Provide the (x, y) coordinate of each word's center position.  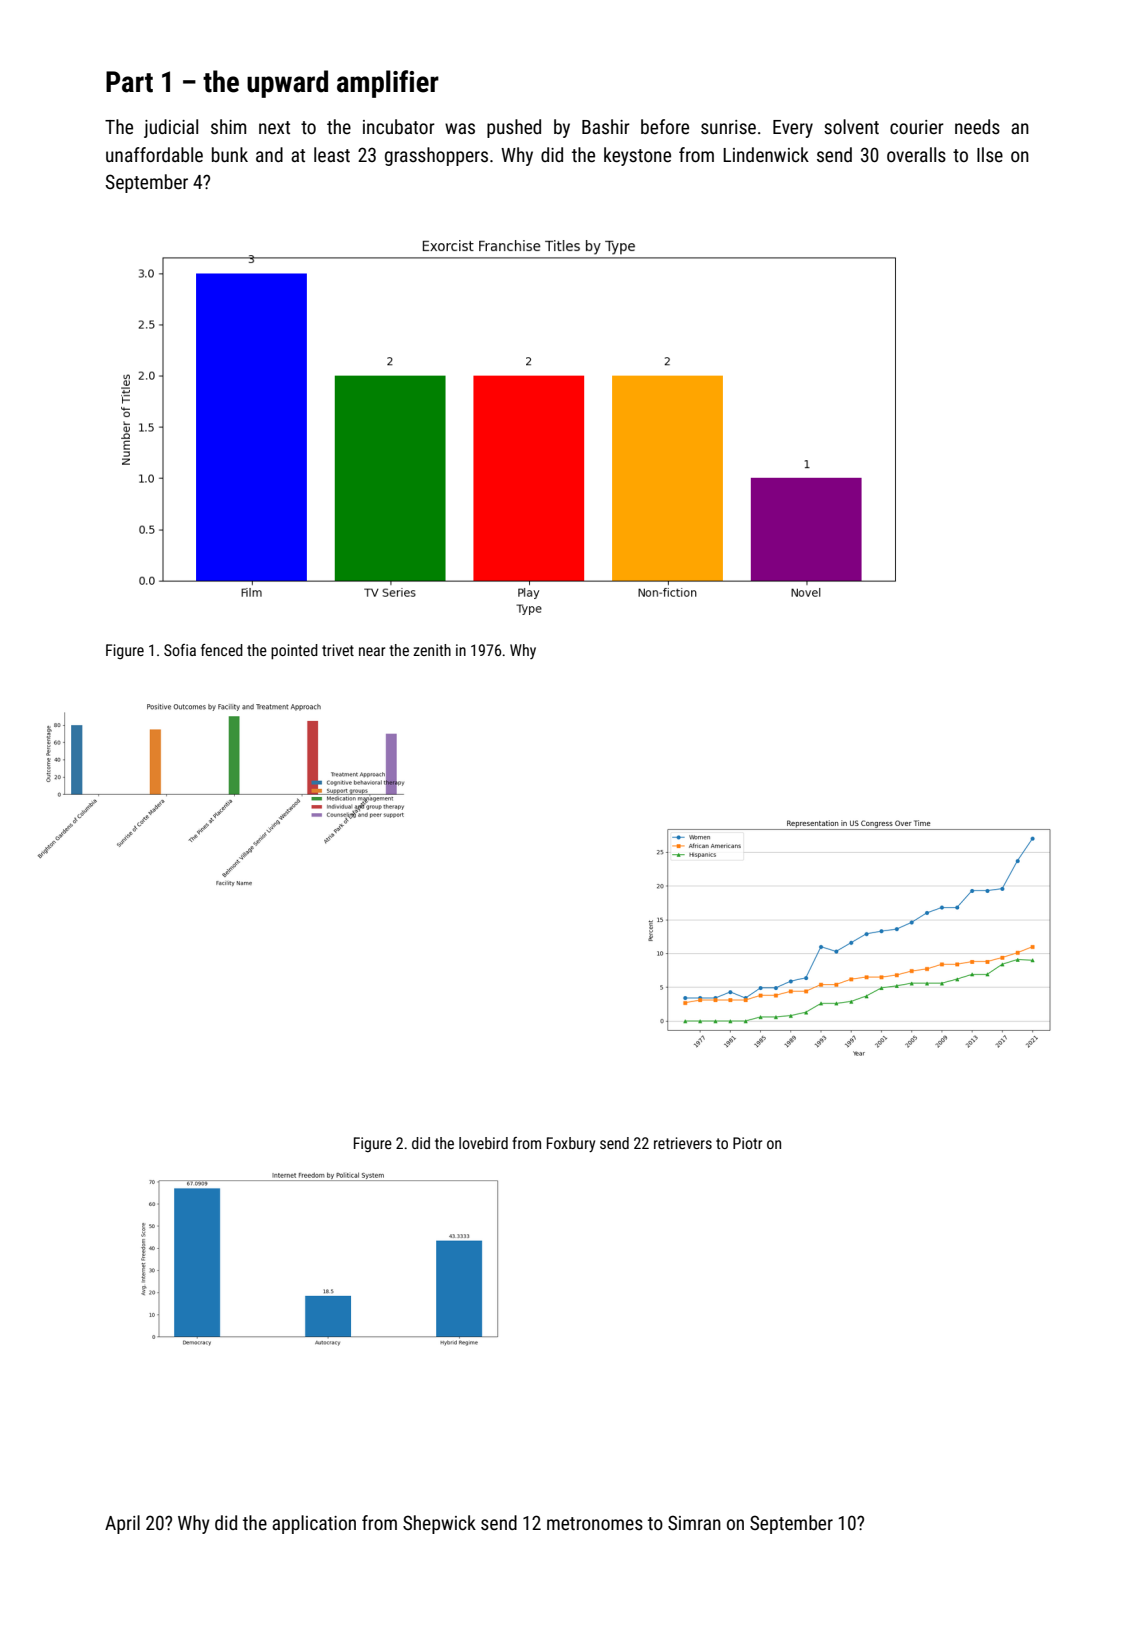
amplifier (388, 84)
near (372, 651)
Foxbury (571, 1144)
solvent (851, 126)
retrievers (683, 1143)
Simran (694, 1522)
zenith (432, 650)
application (314, 1524)
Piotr (747, 1143)
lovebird (483, 1143)
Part (129, 82)
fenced (222, 650)
